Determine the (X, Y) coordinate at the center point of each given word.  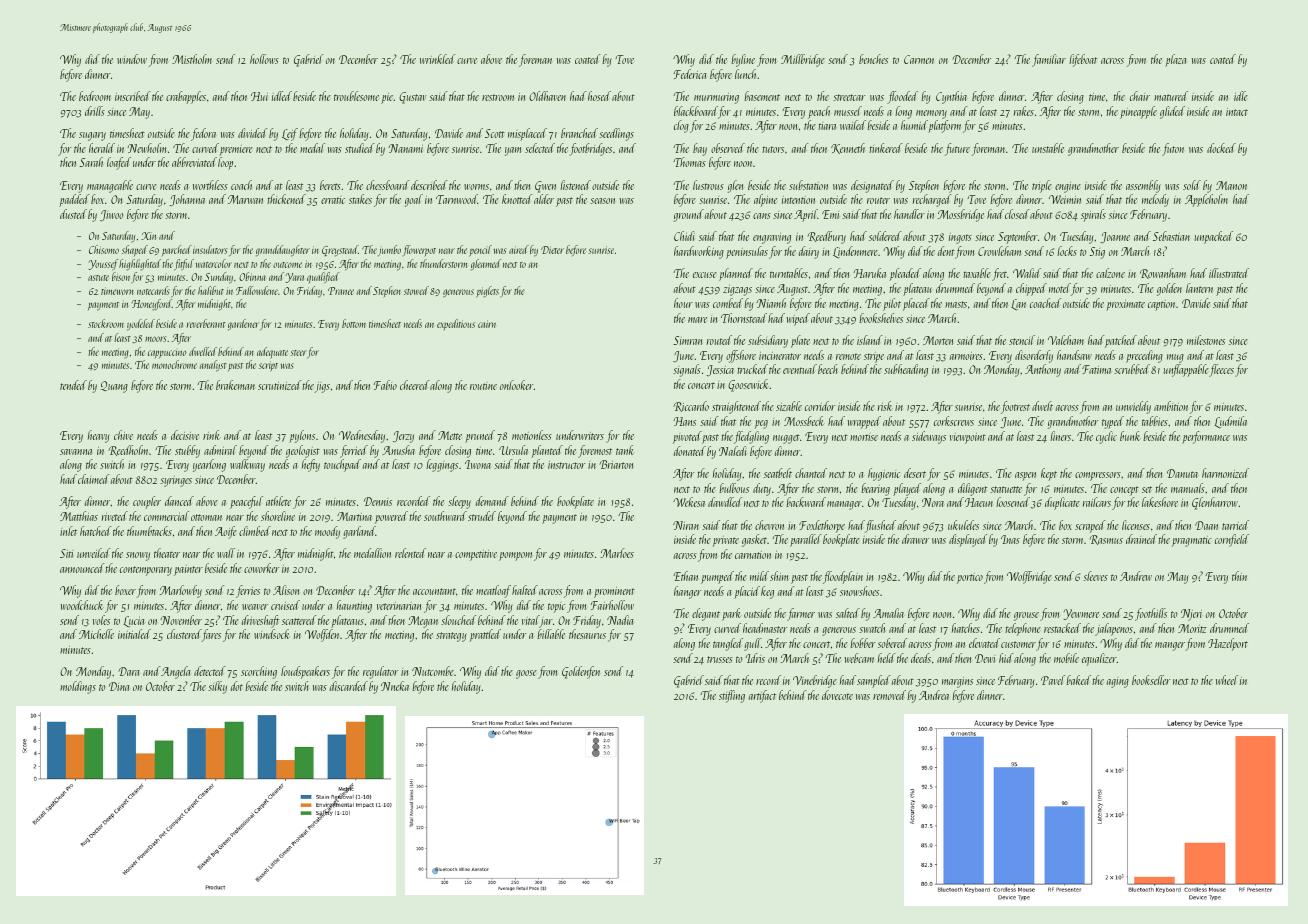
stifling (732, 696)
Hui (259, 96)
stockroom (106, 323)
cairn (487, 324)
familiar (1049, 60)
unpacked (1214, 237)
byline (743, 60)
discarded (349, 686)
